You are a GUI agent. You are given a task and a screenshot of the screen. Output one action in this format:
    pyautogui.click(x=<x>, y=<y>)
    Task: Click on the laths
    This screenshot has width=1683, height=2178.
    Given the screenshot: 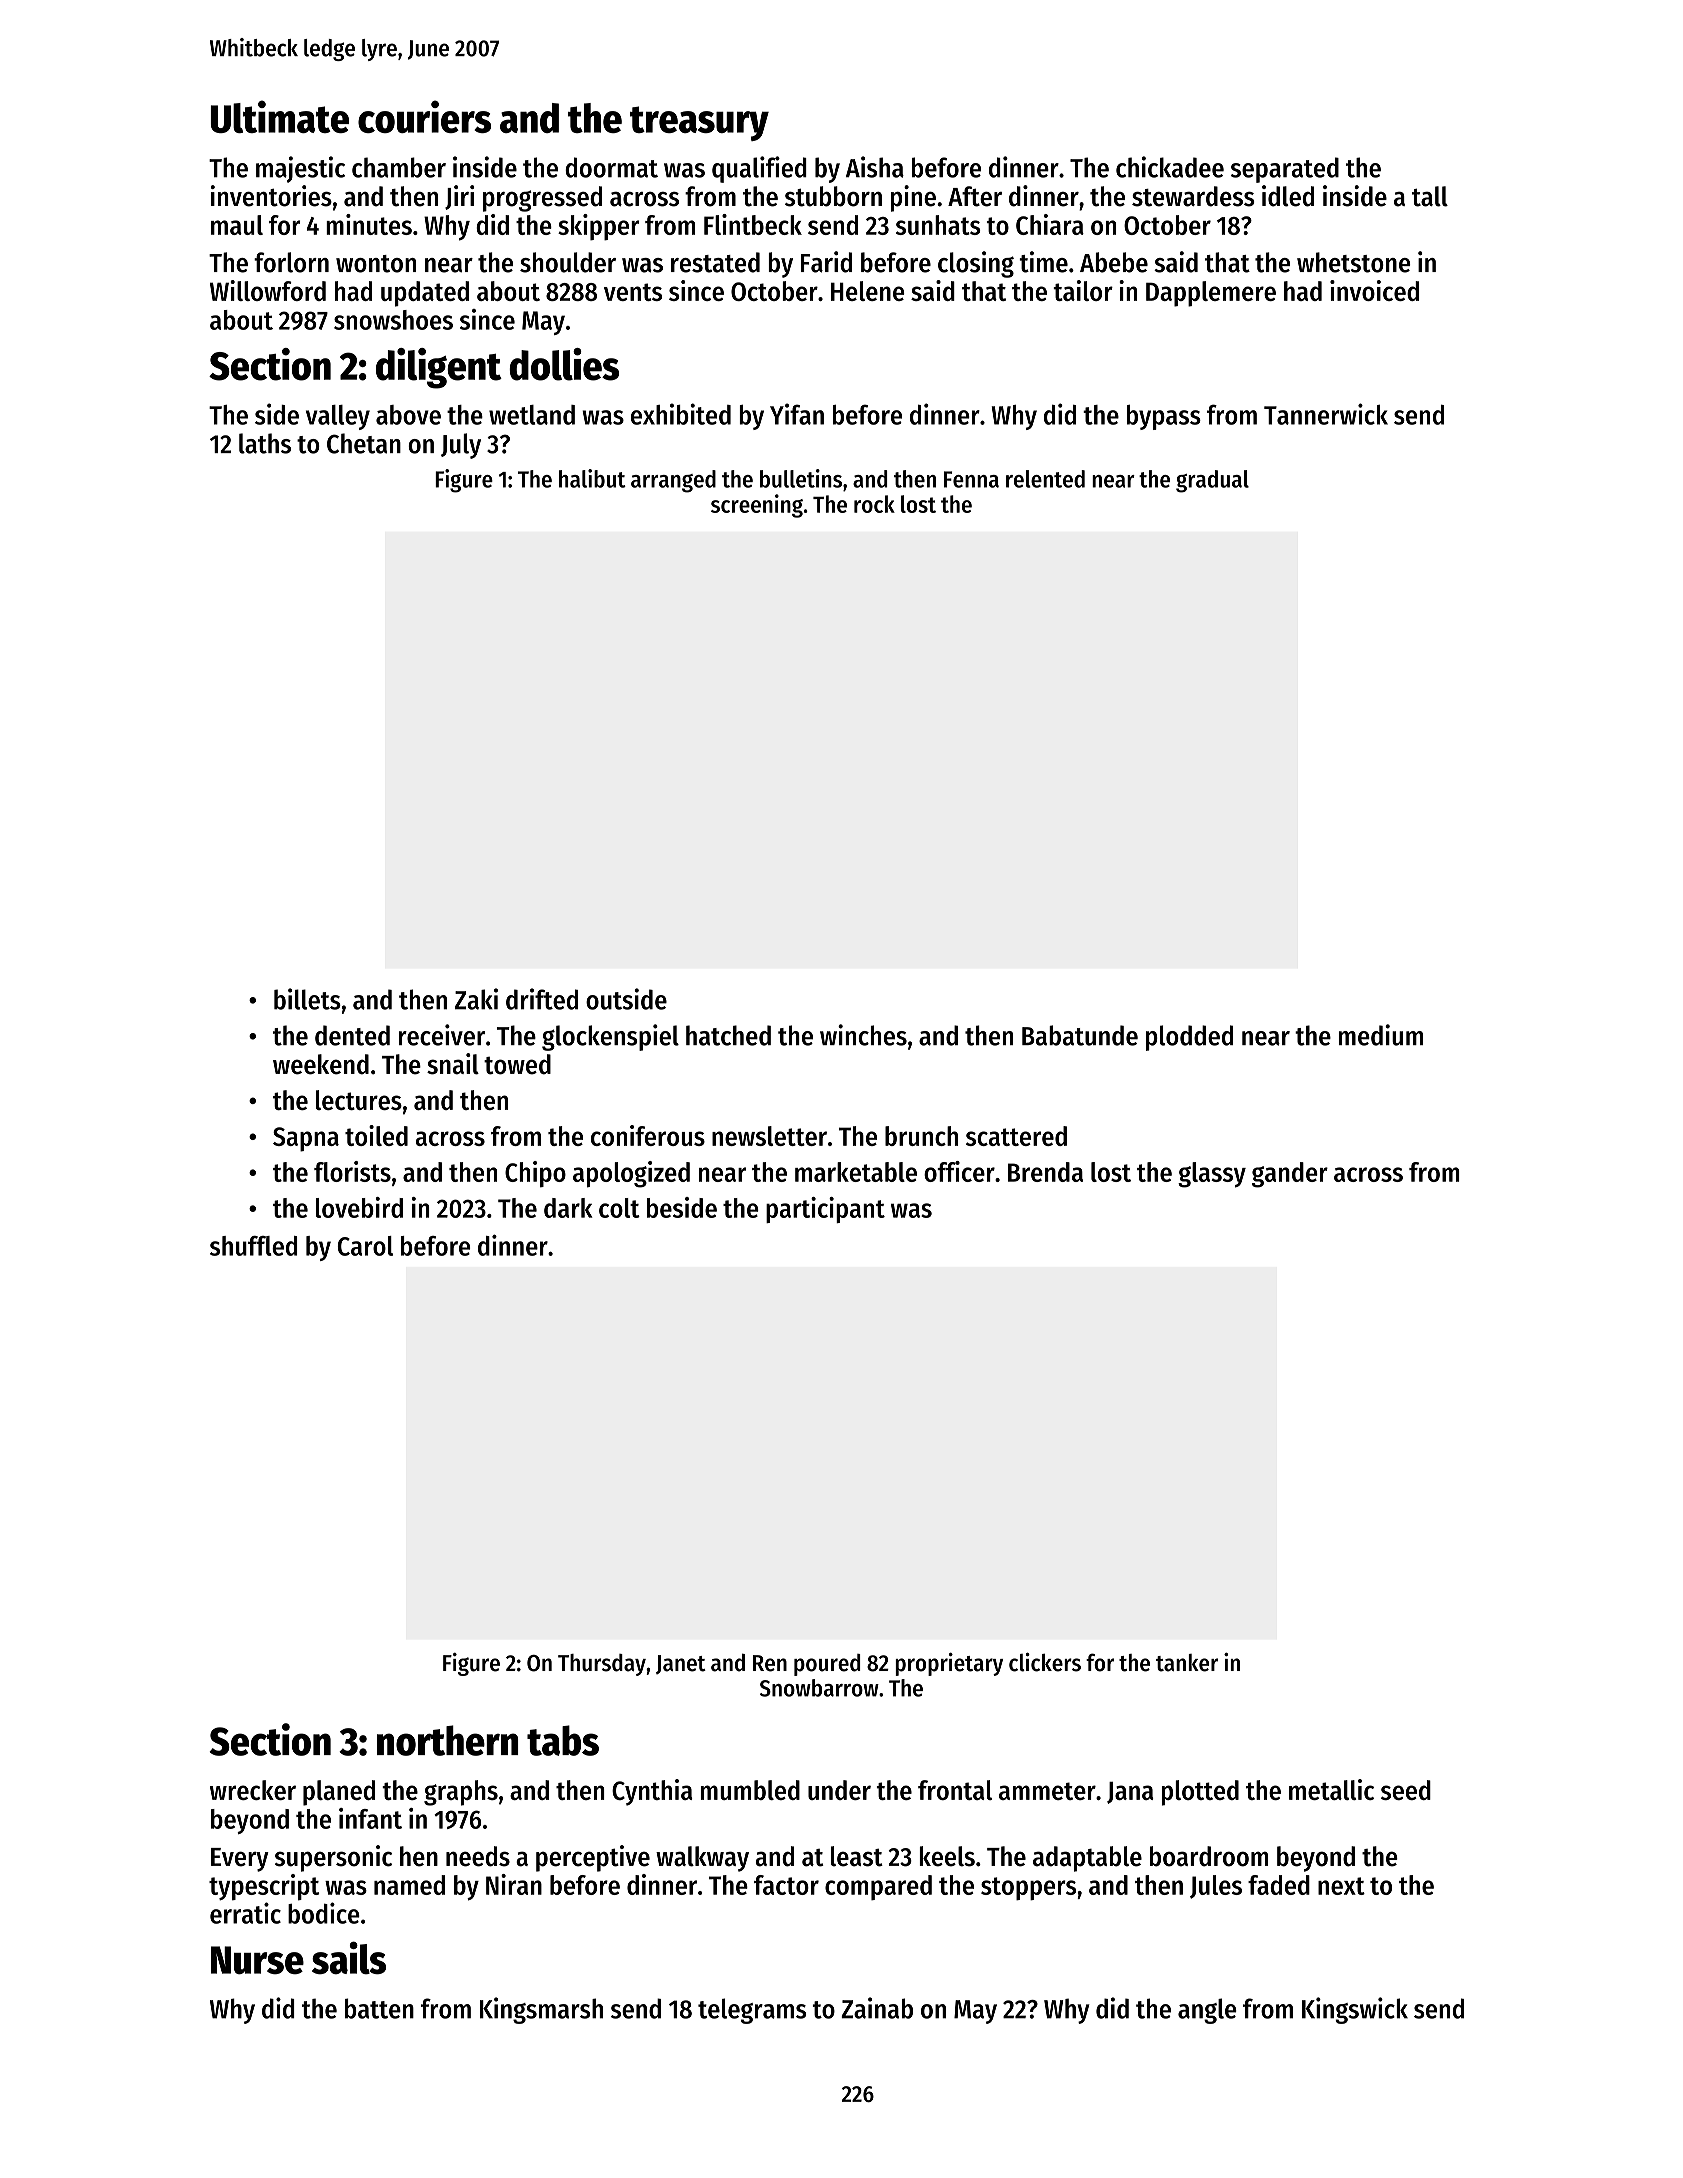 What is the action you would take?
    pyautogui.click(x=265, y=443)
